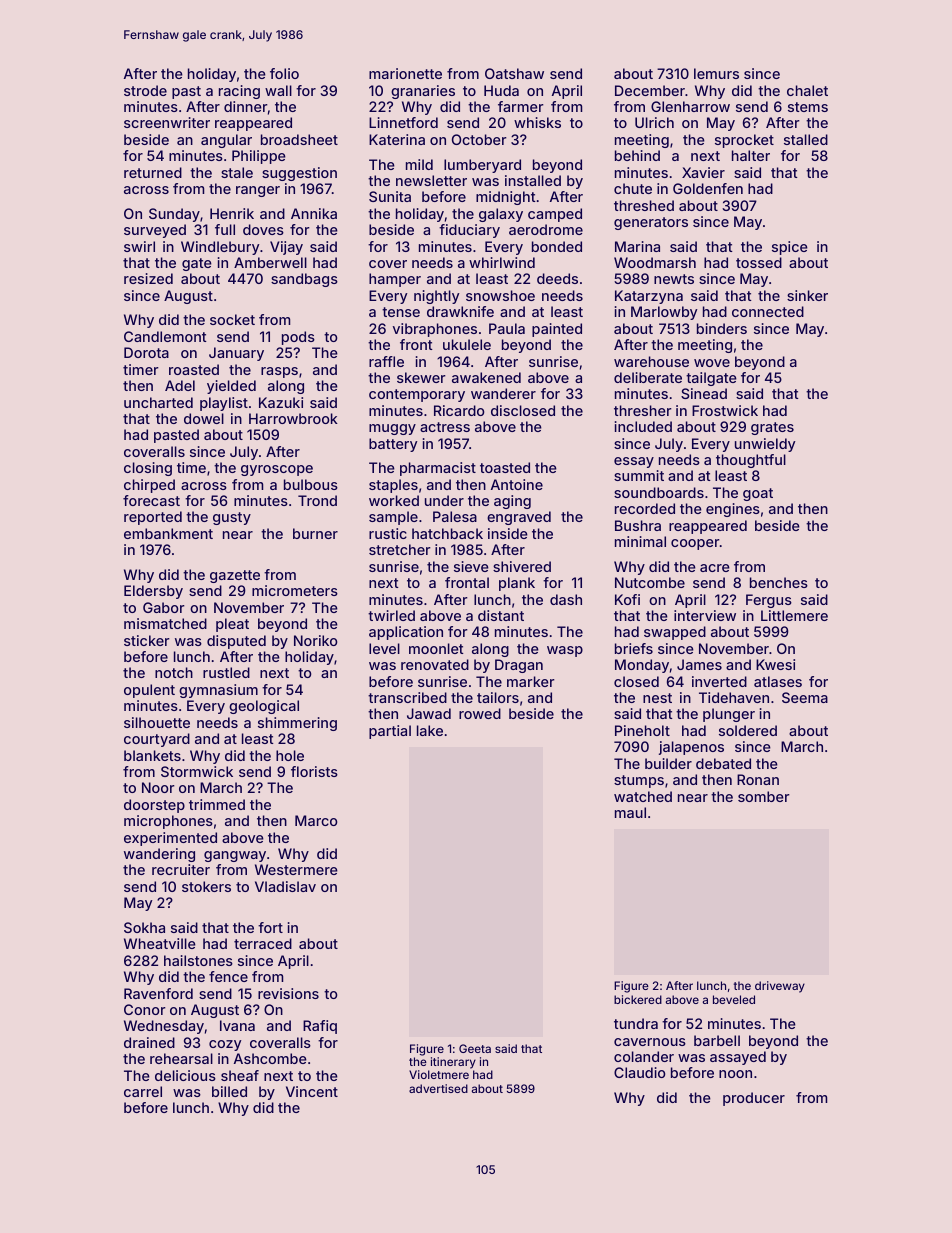  Describe the element at coordinates (435, 664) in the document. I see `renovated` at that location.
